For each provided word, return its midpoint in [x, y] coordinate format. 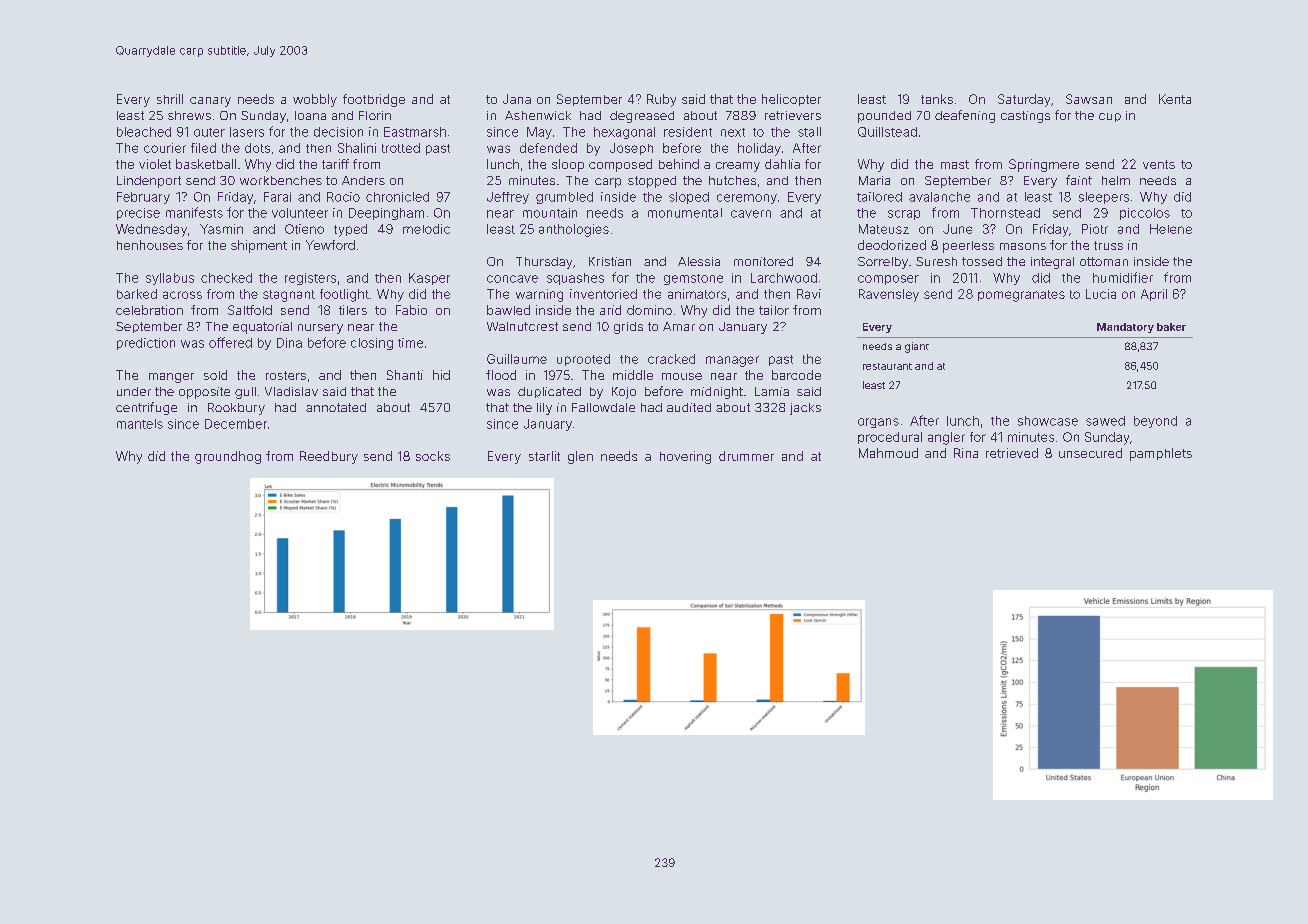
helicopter [791, 100]
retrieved [1012, 453]
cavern [751, 214]
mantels [140, 424]
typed [350, 230]
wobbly [315, 100]
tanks [937, 99]
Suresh [936, 261]
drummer [746, 456]
